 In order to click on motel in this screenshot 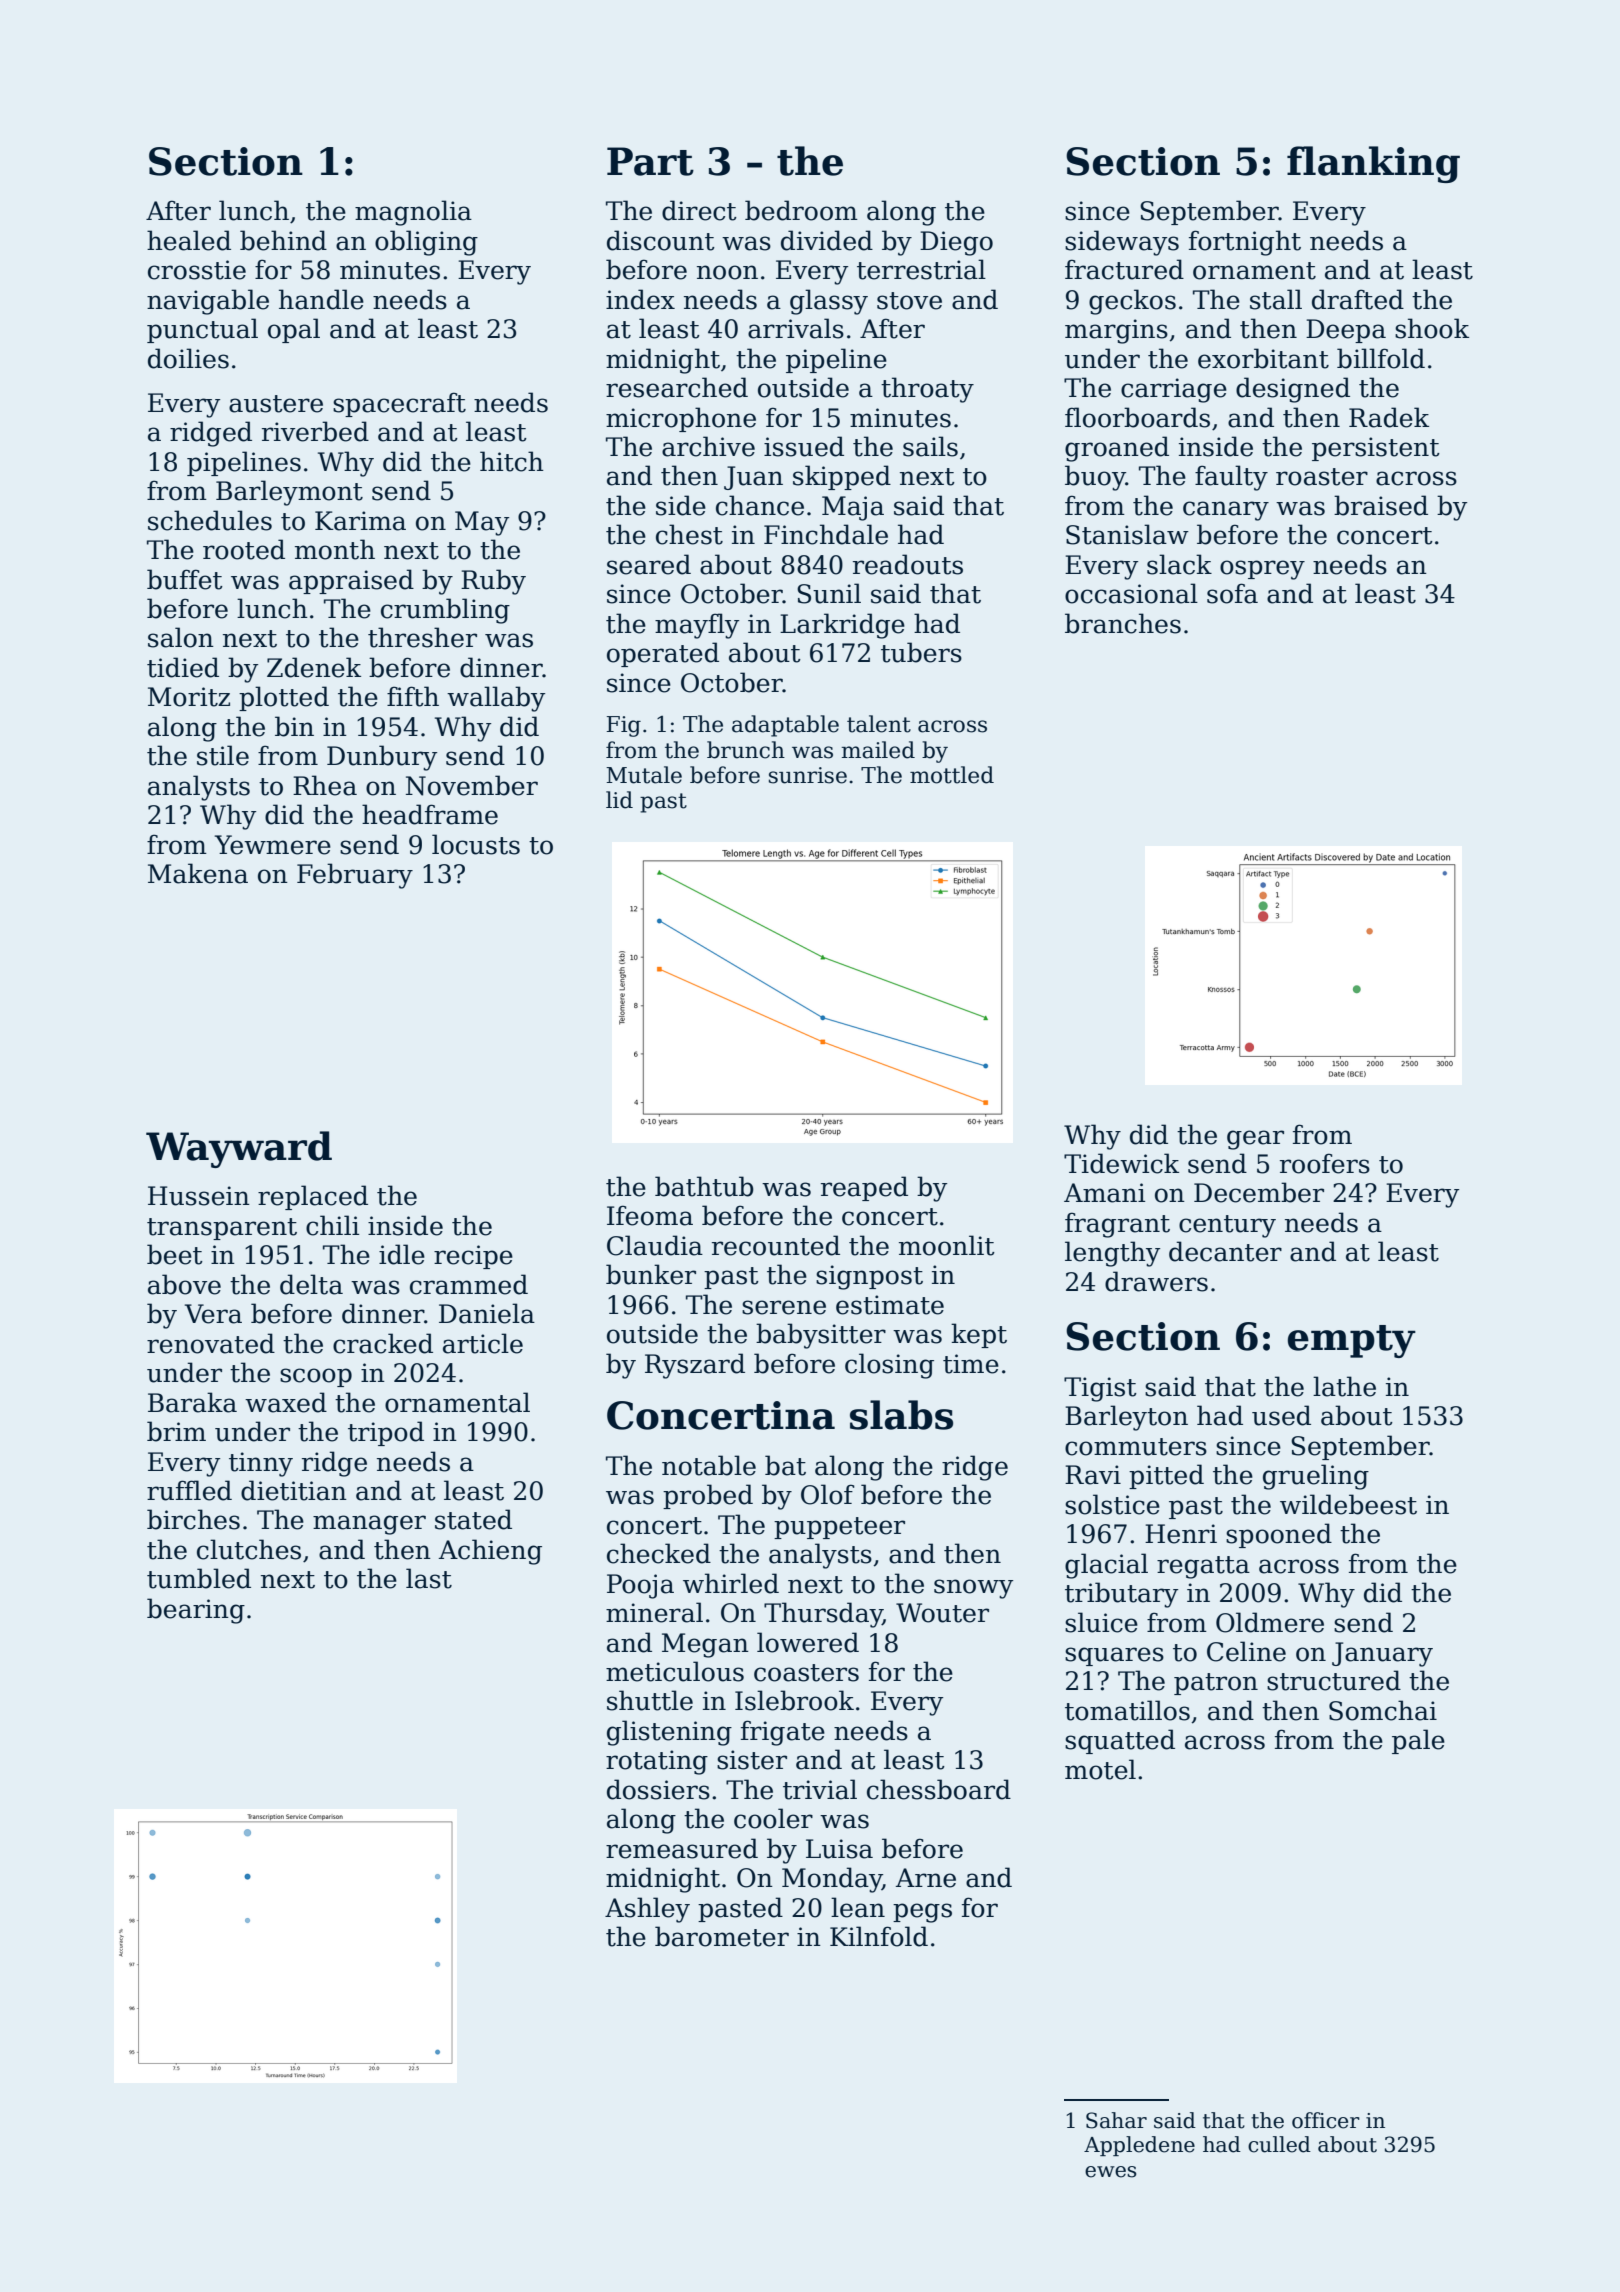, I will do `click(1100, 1769)`.
